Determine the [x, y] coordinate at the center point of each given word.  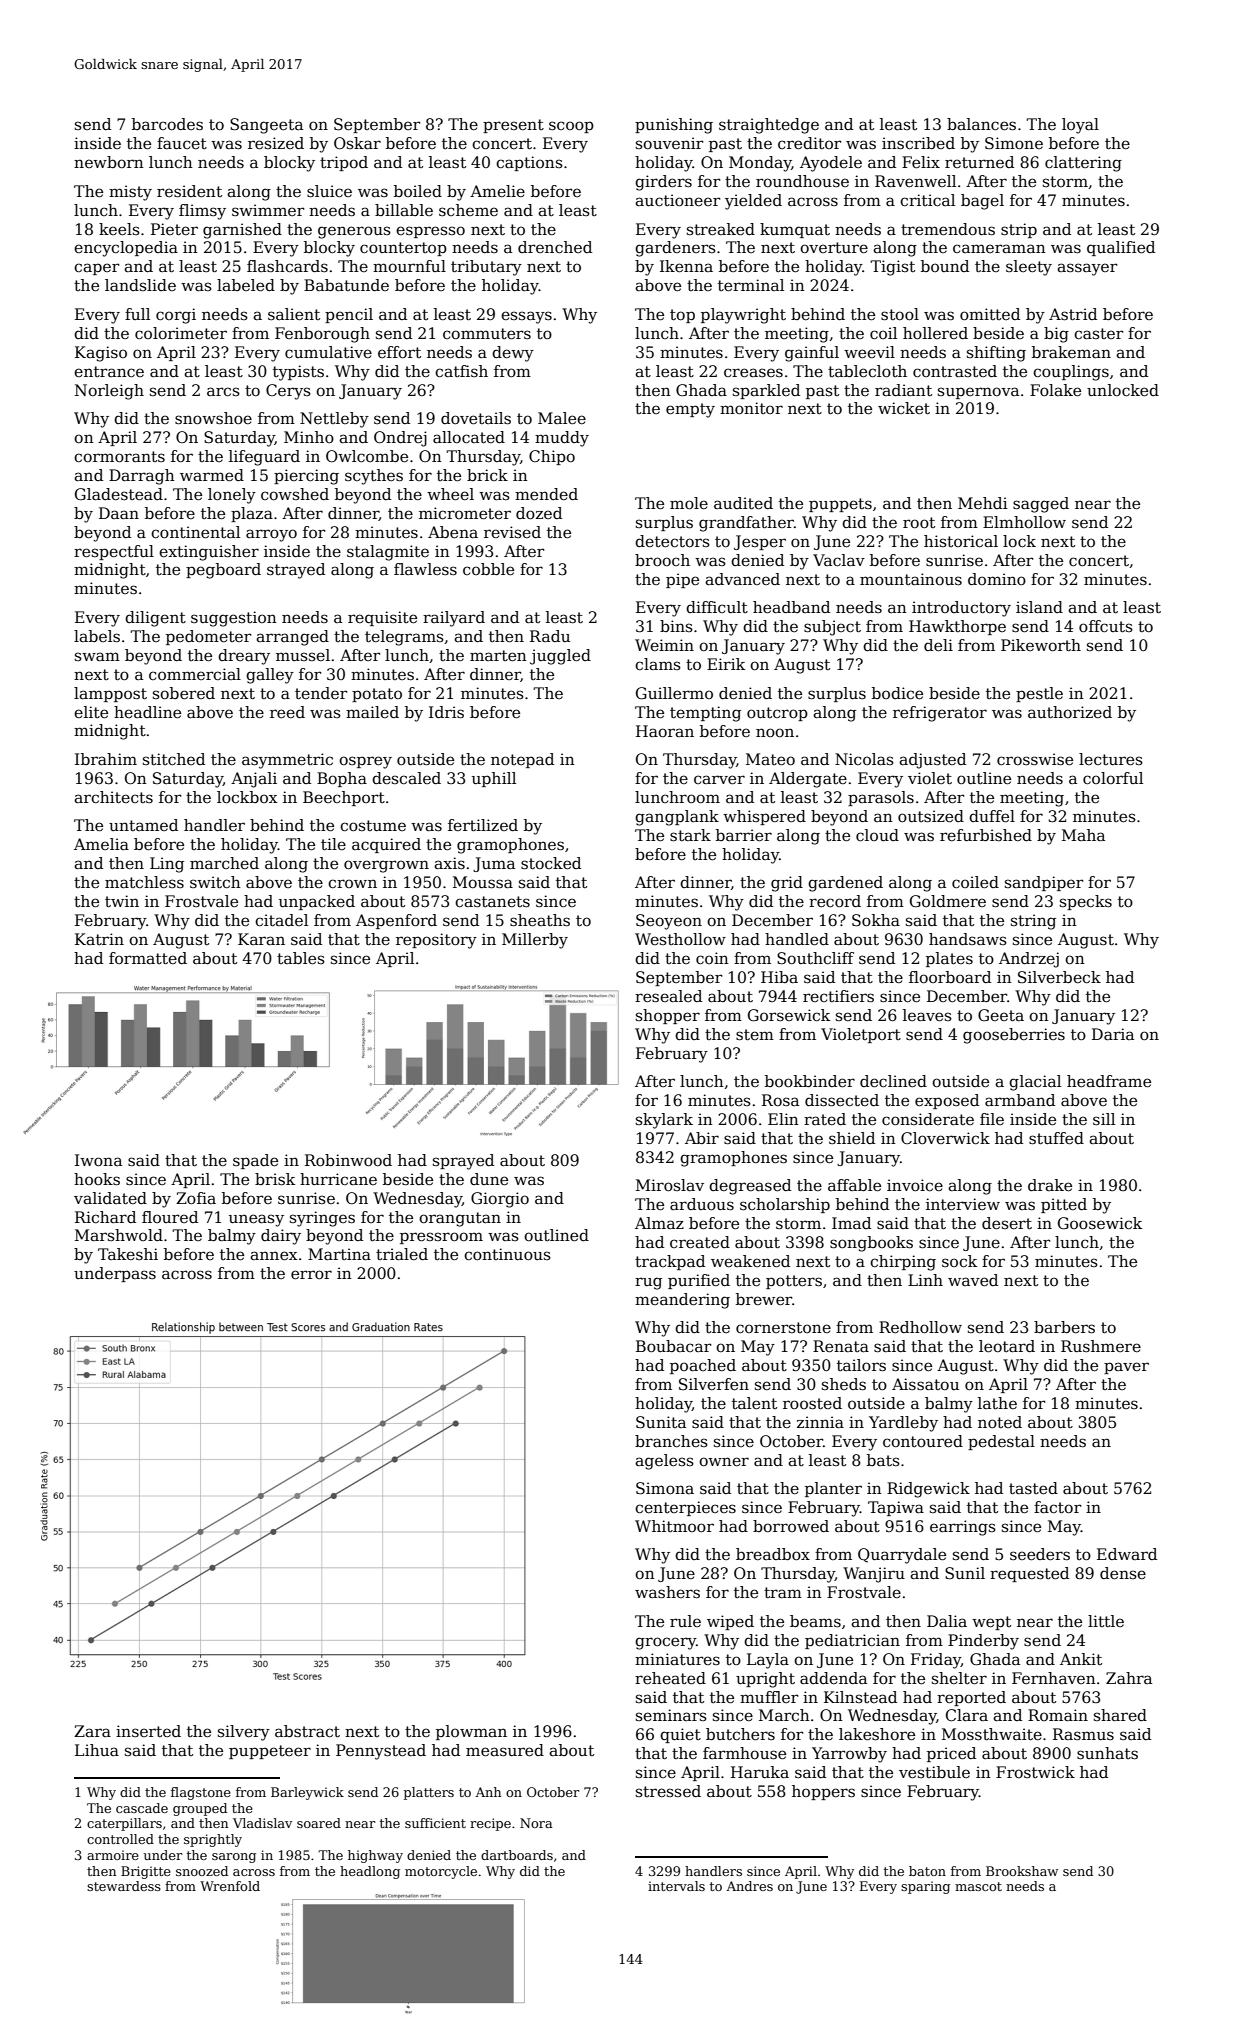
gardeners [675, 249]
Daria [1113, 1034]
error [311, 1275]
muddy [562, 439]
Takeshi [128, 1254]
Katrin [99, 939]
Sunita [661, 1422]
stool [900, 314]
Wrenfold [230, 1886]
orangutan [460, 1219]
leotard [1007, 1346]
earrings [963, 1528]
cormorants [119, 457]
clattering [1083, 164]
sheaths [540, 920]
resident [189, 191]
